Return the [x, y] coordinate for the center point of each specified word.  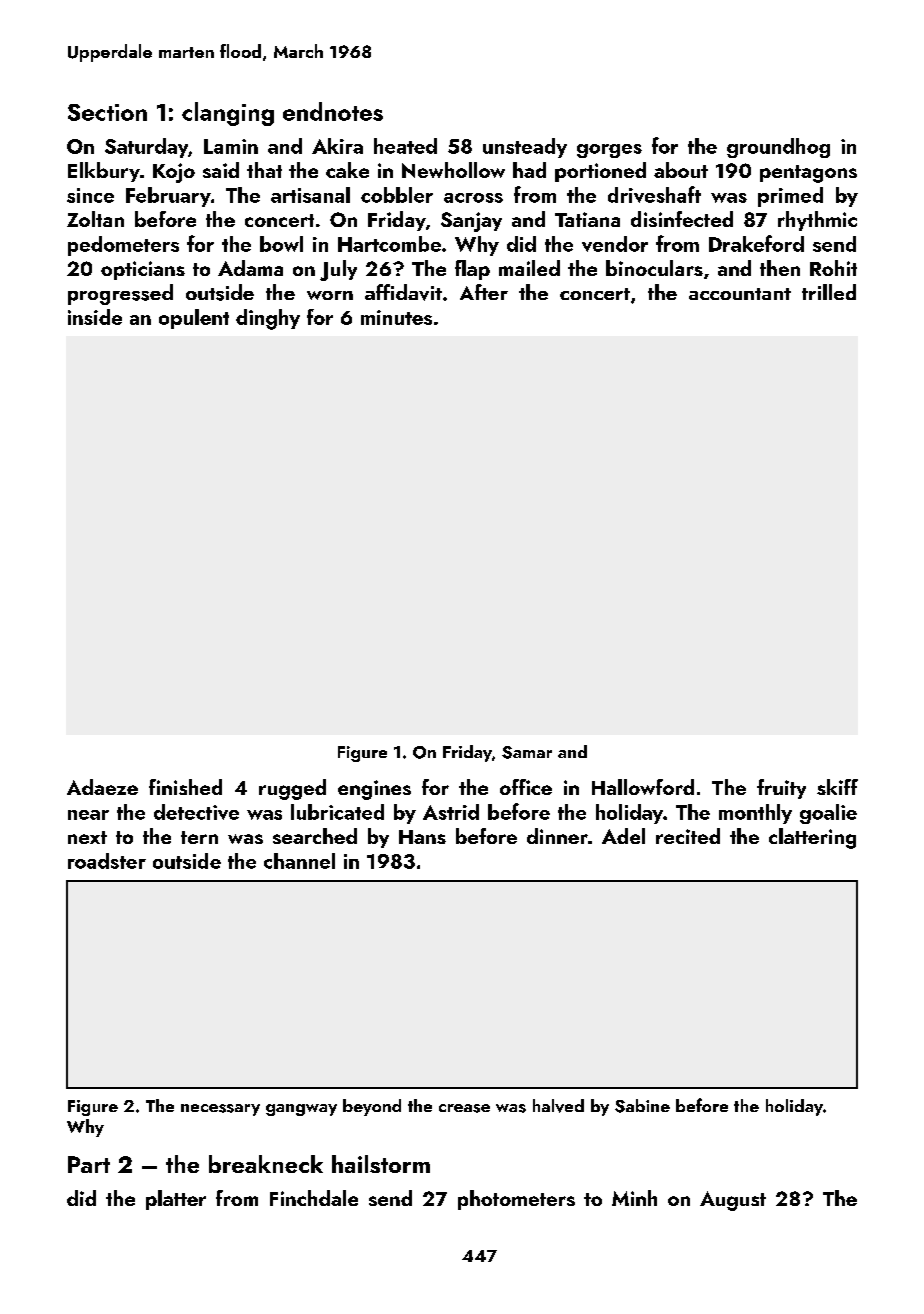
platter [176, 1200]
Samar [527, 752]
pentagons [808, 174]
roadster [107, 861]
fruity [781, 789]
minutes [396, 317]
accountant [740, 294]
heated [405, 146]
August [733, 1201]
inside [95, 317]
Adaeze [102, 787]
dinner [557, 836]
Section [107, 112]
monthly [755, 814]
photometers [516, 1200]
